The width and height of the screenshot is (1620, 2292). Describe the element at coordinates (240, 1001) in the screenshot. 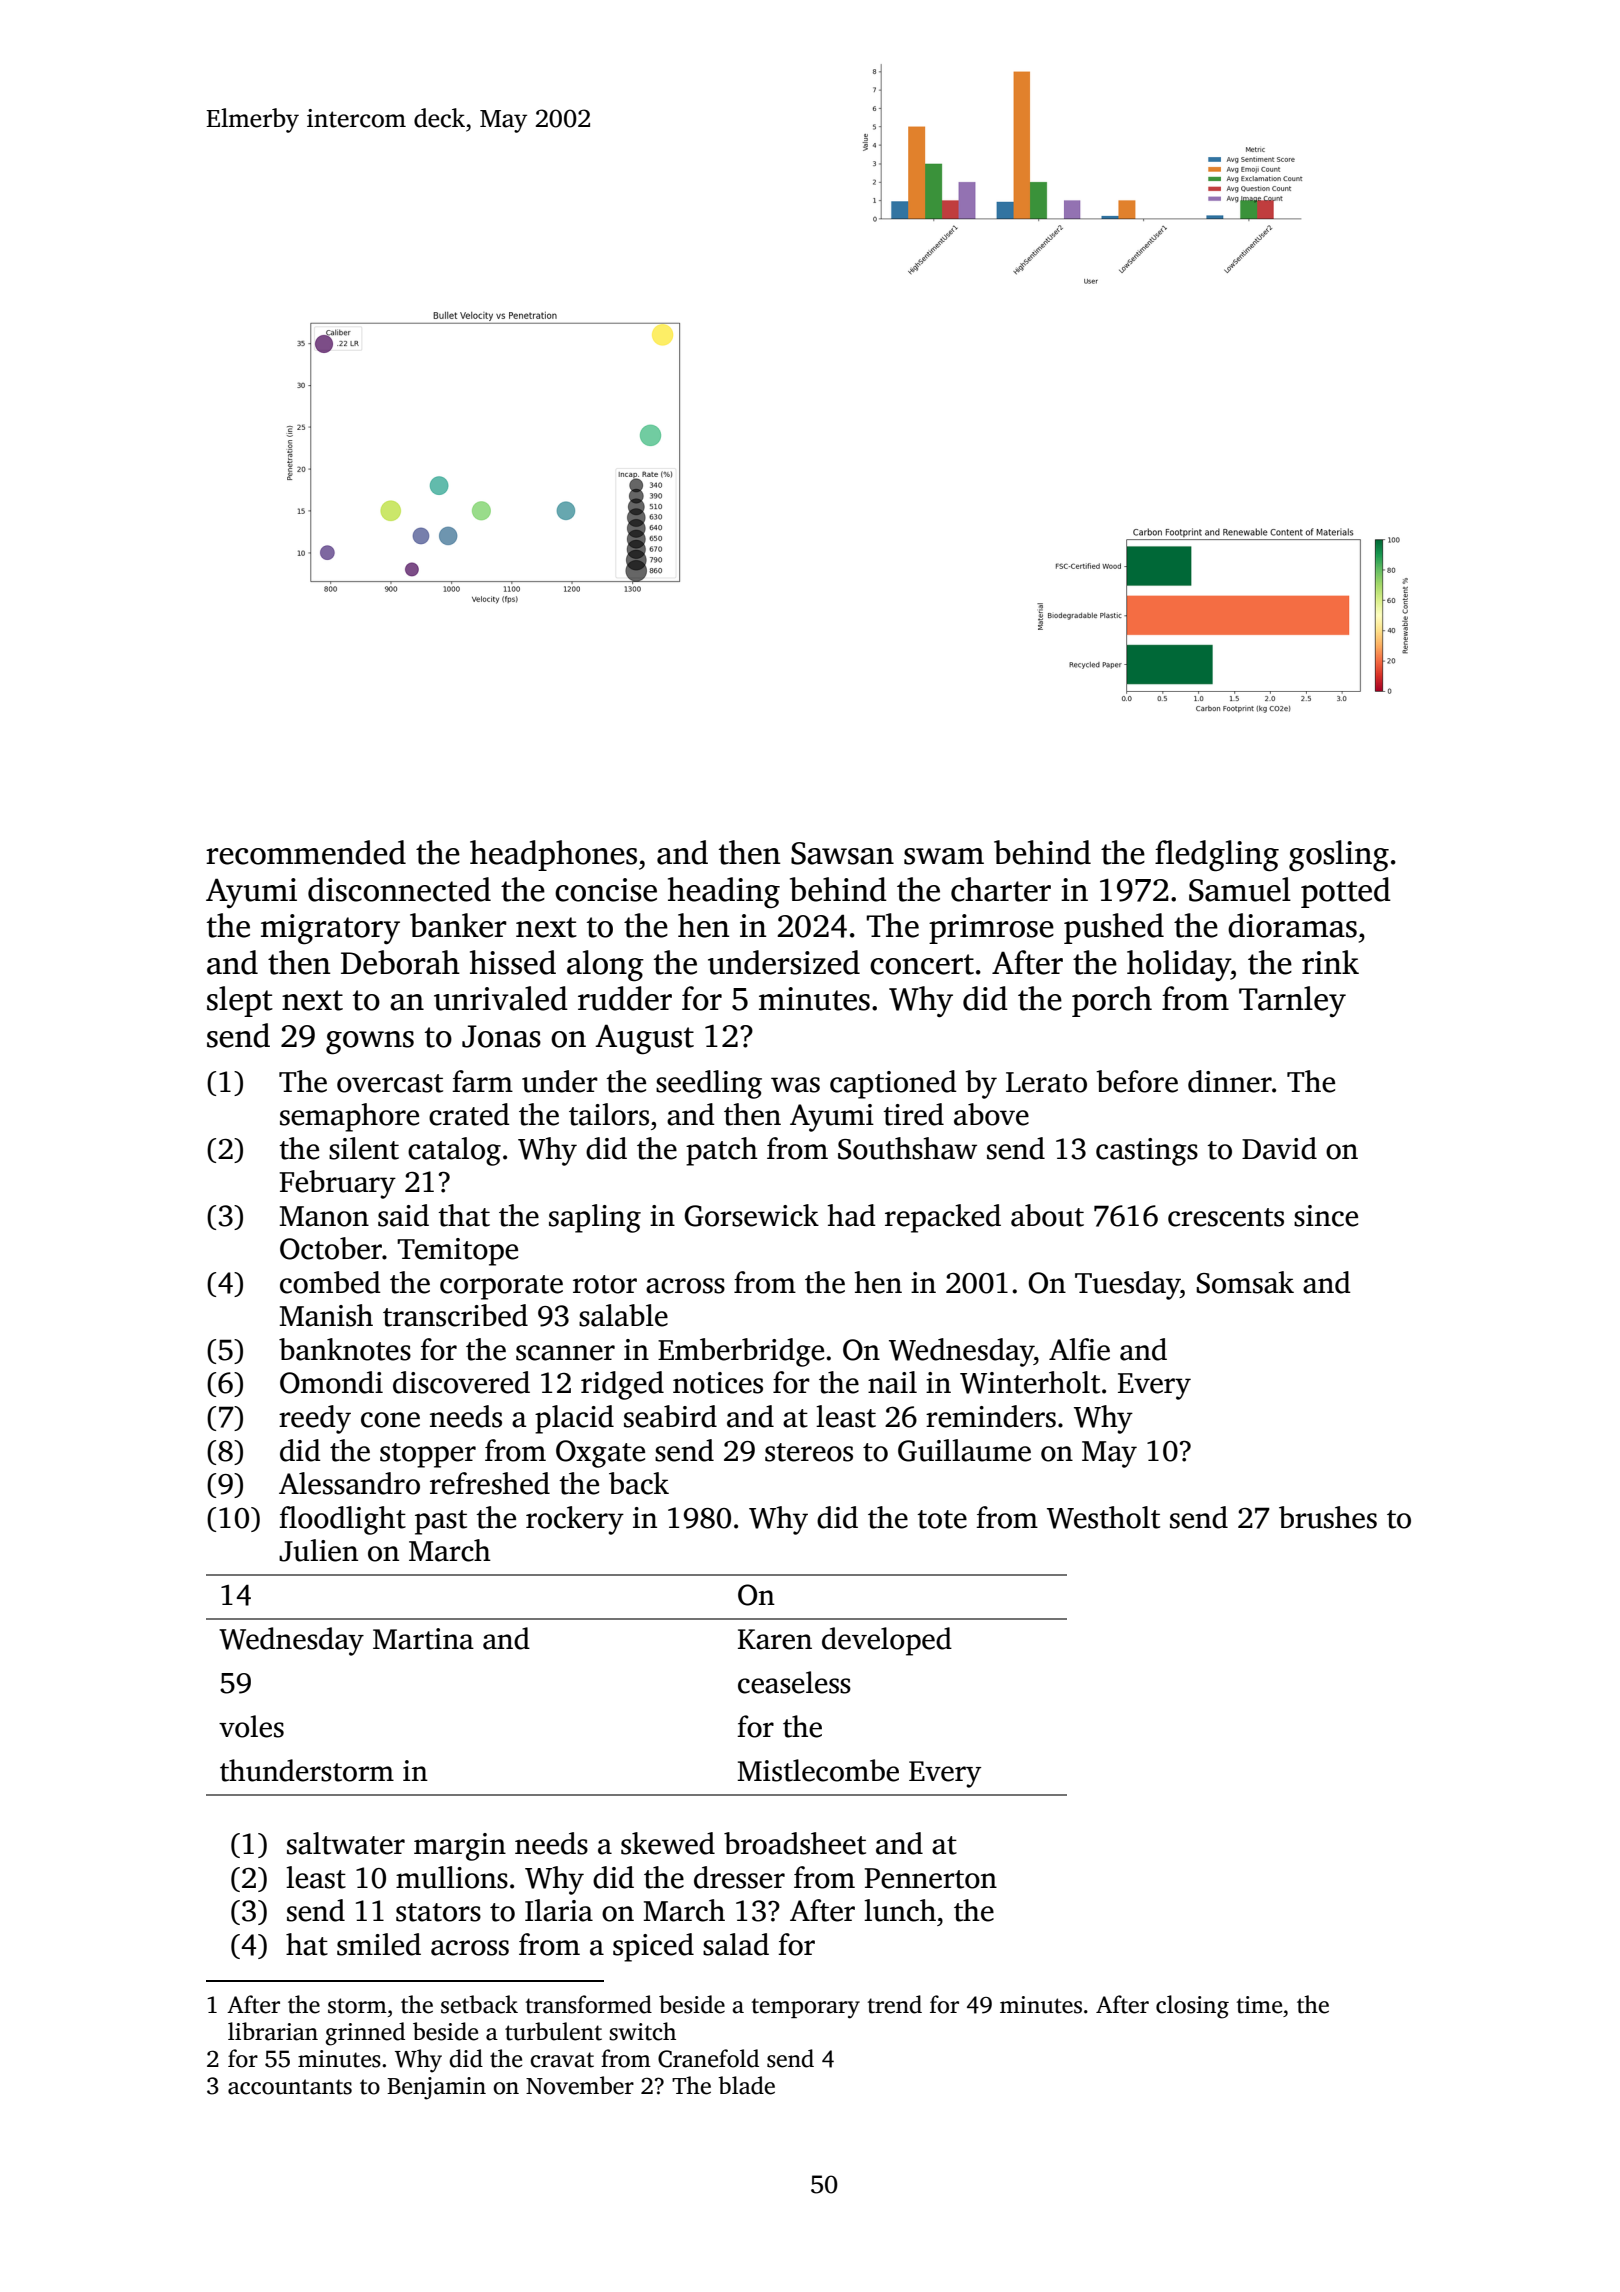

I see `slept` at that location.
